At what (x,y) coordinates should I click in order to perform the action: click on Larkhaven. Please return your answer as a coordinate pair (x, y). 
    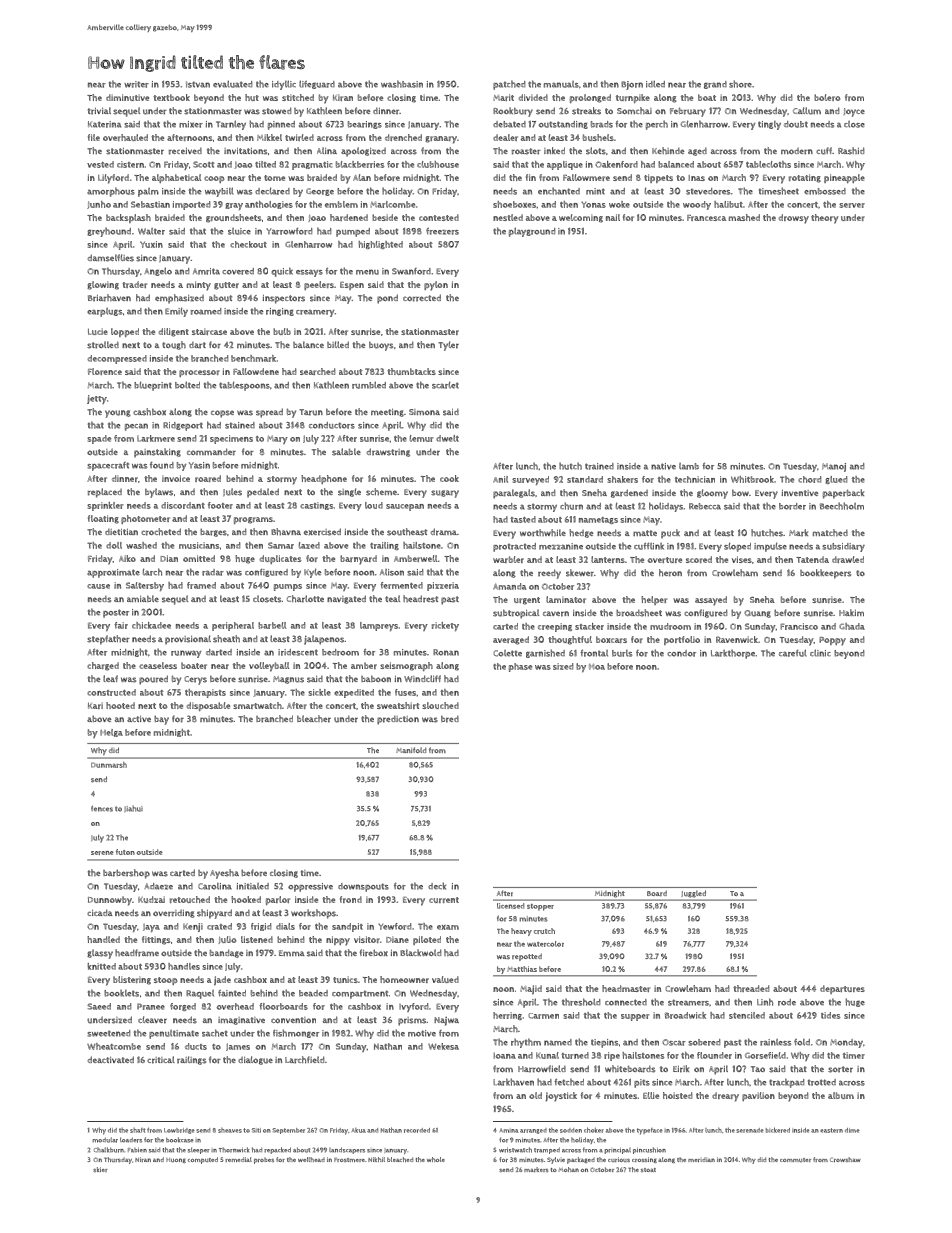
    Looking at the image, I should click on (513, 1082).
